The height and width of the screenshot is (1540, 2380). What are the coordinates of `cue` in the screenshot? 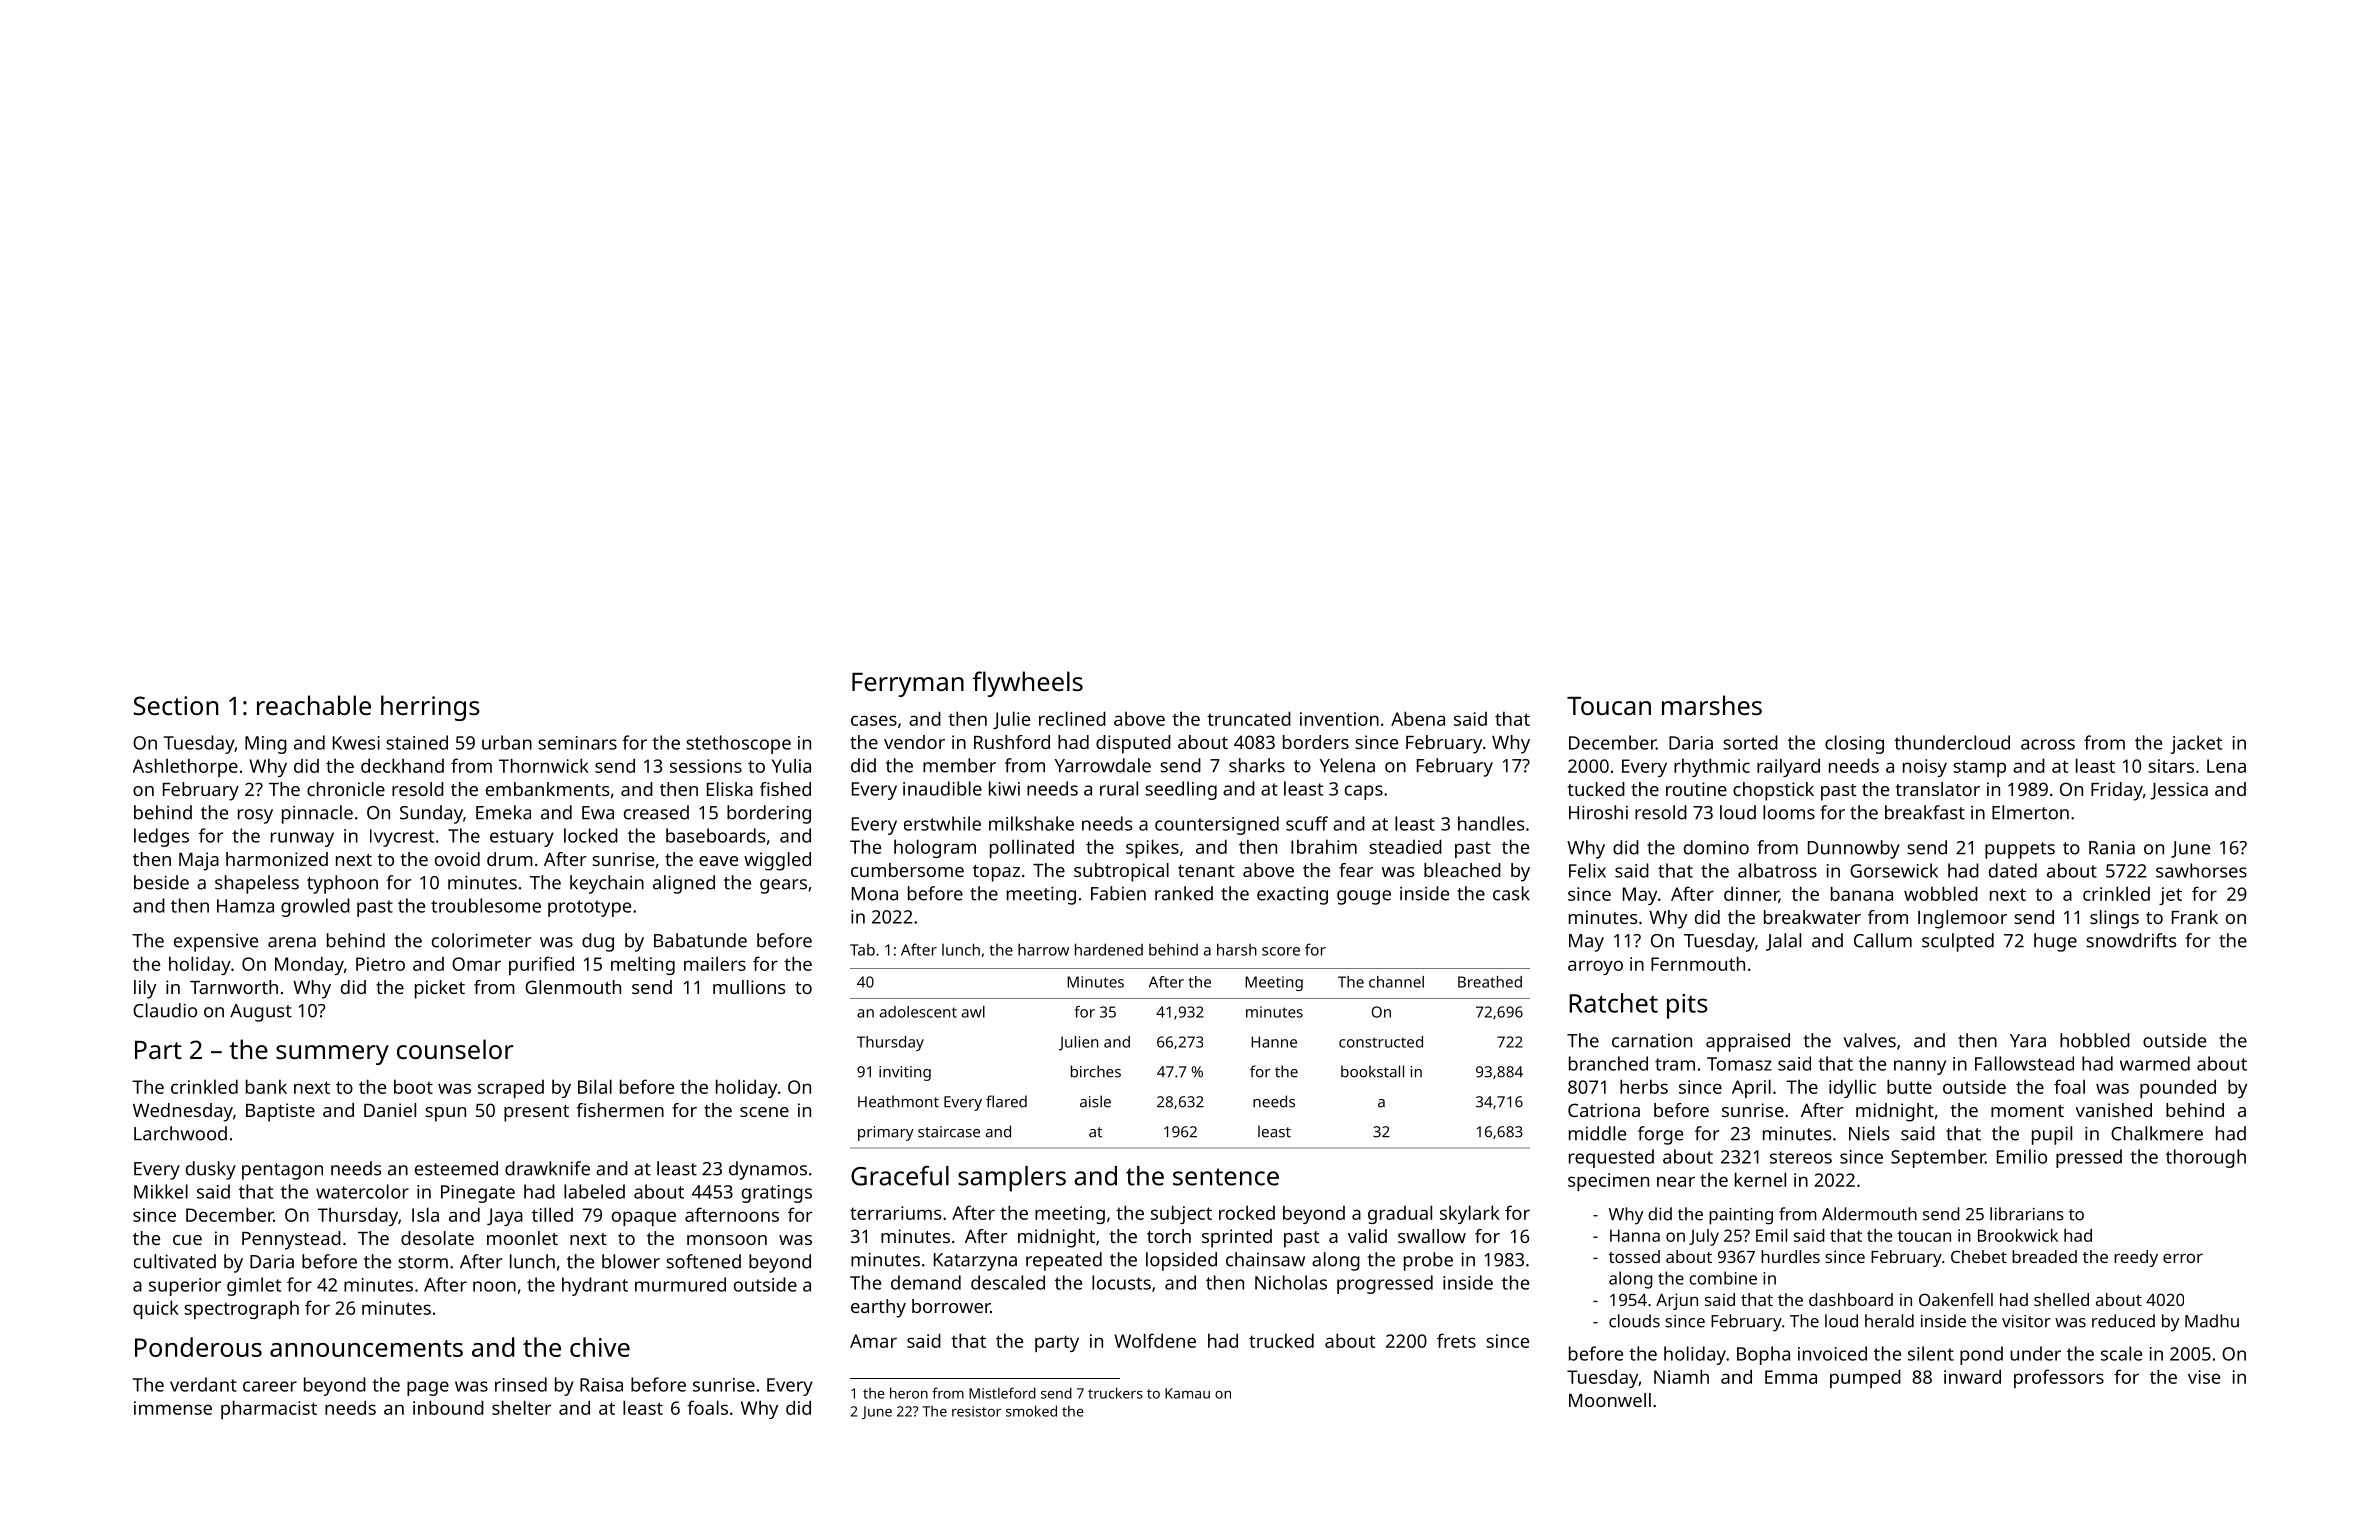 It's located at (187, 1240).
